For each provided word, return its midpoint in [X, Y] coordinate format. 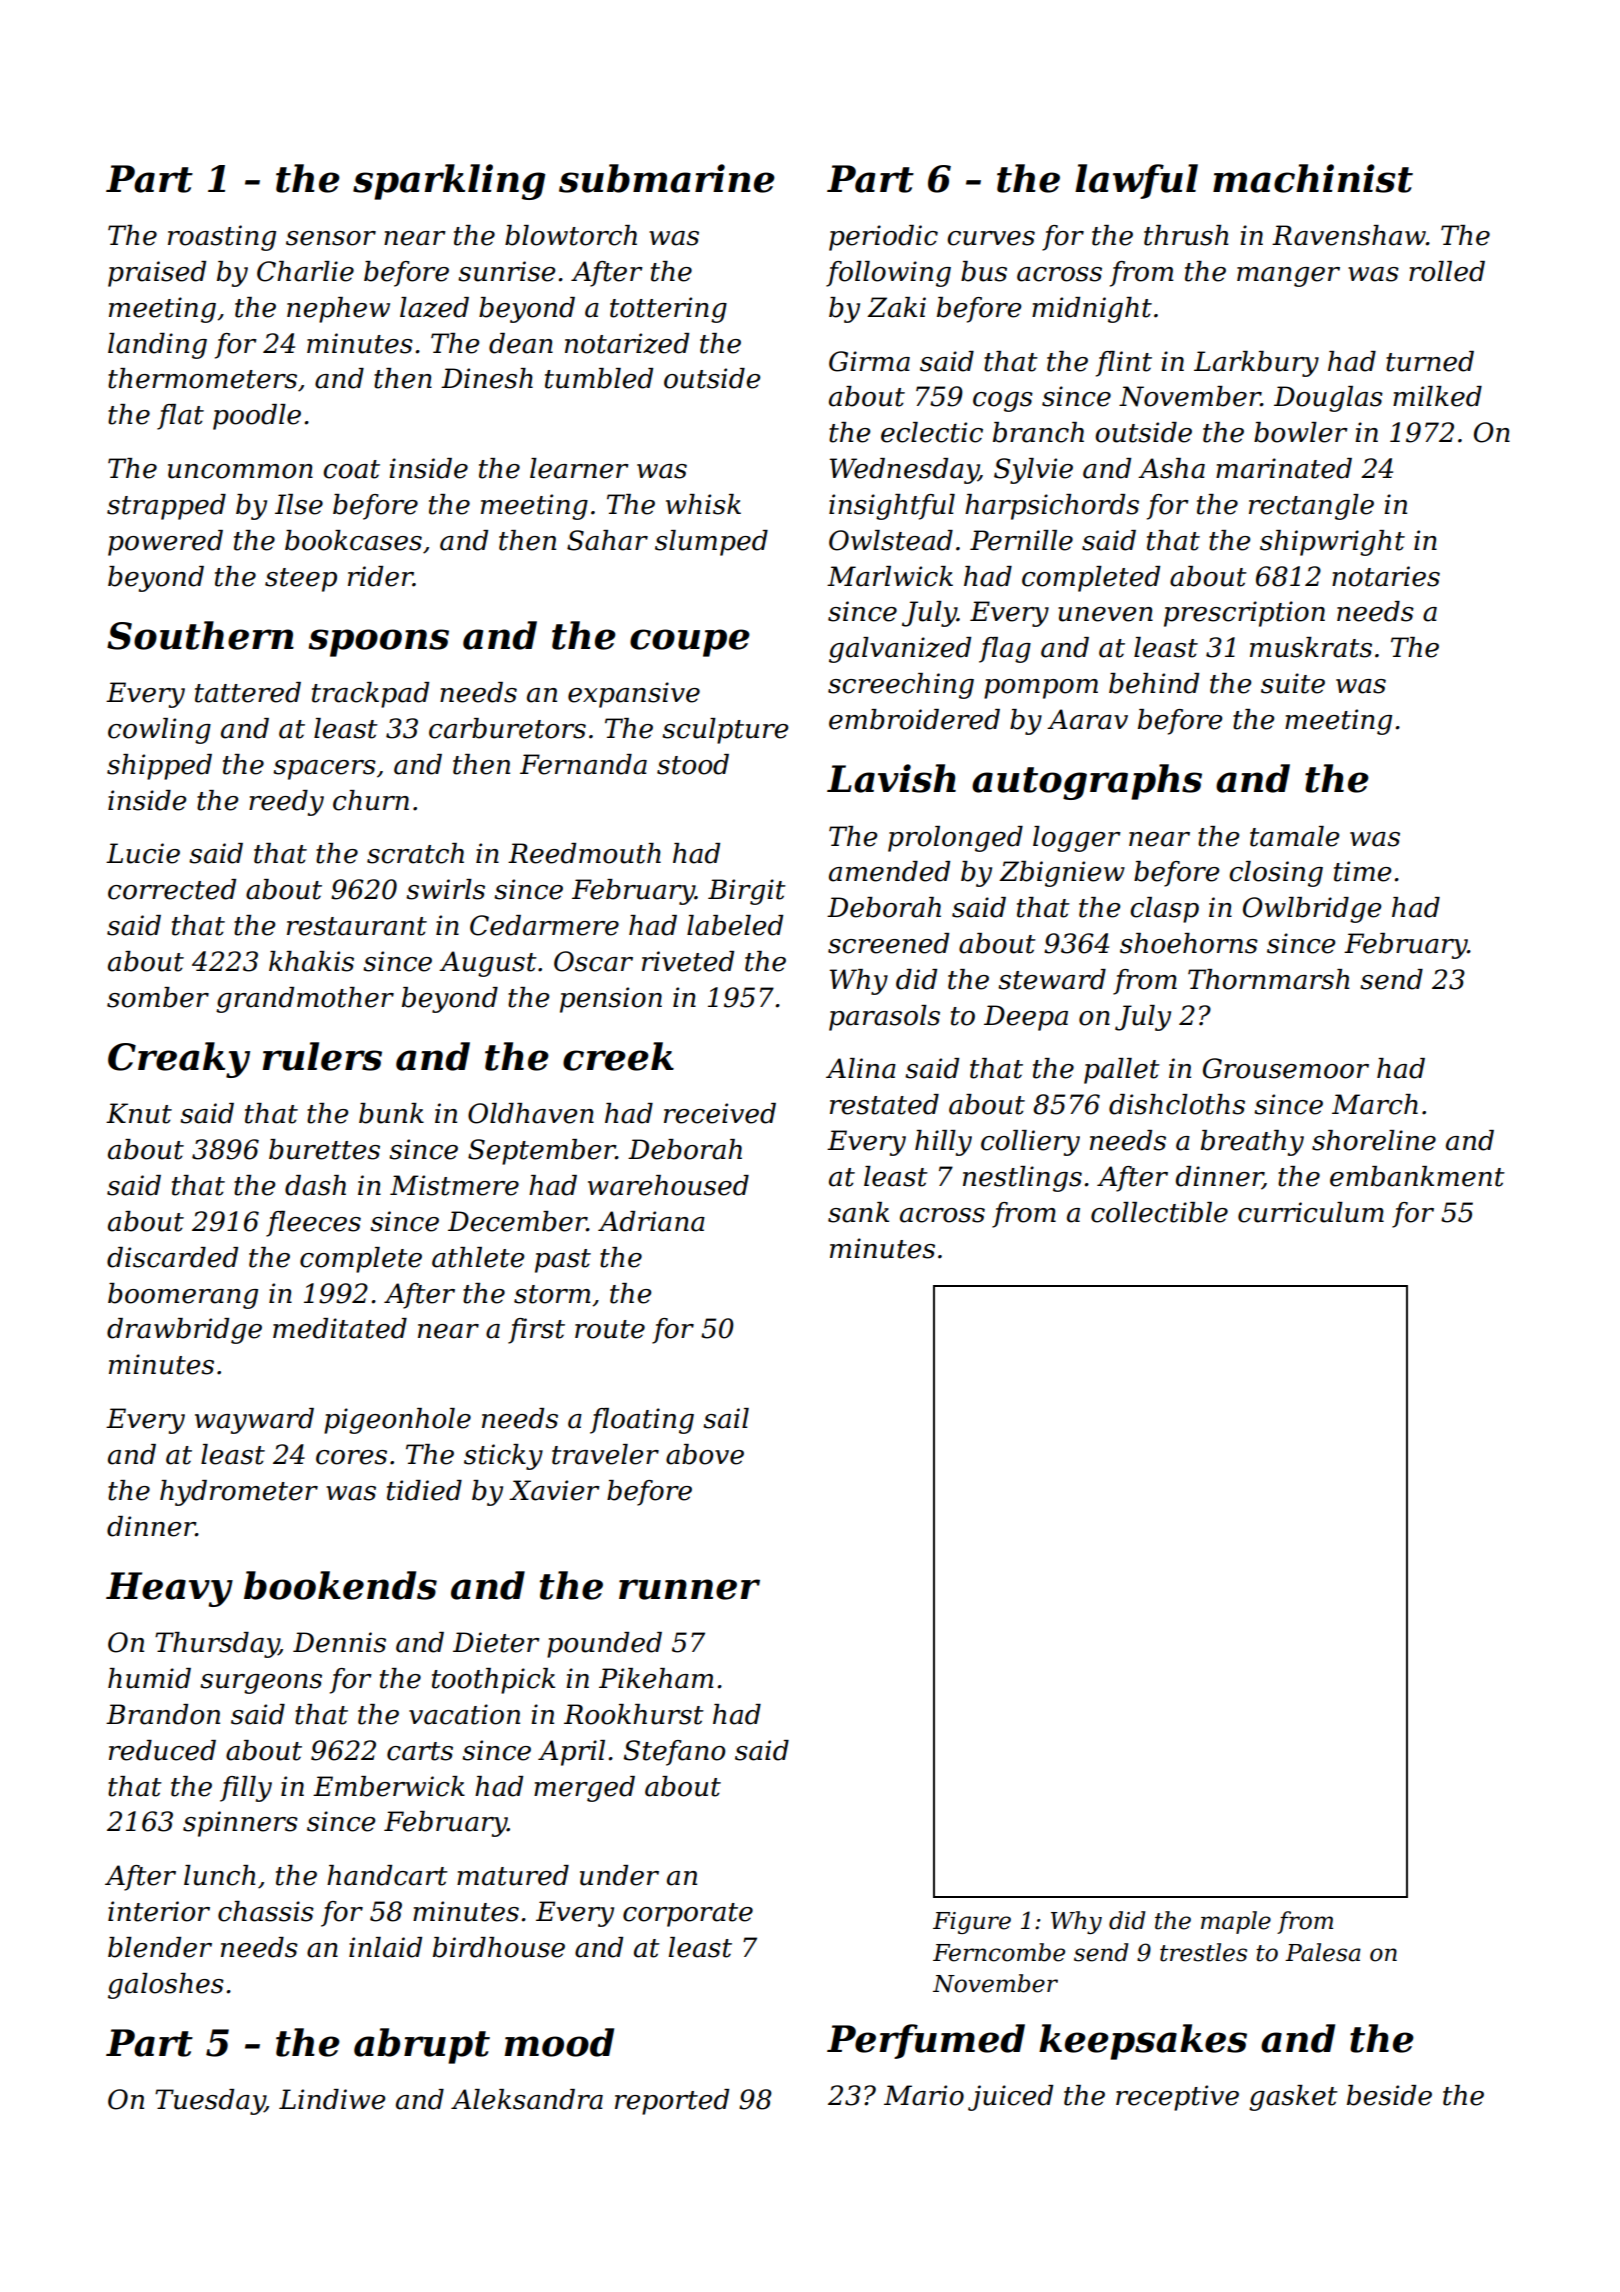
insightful [892, 507]
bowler [1301, 432]
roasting [222, 238]
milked [1437, 396]
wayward [254, 1421]
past [563, 1261]
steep [301, 580]
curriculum [1311, 1212]
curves [991, 238]
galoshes [166, 1986]
